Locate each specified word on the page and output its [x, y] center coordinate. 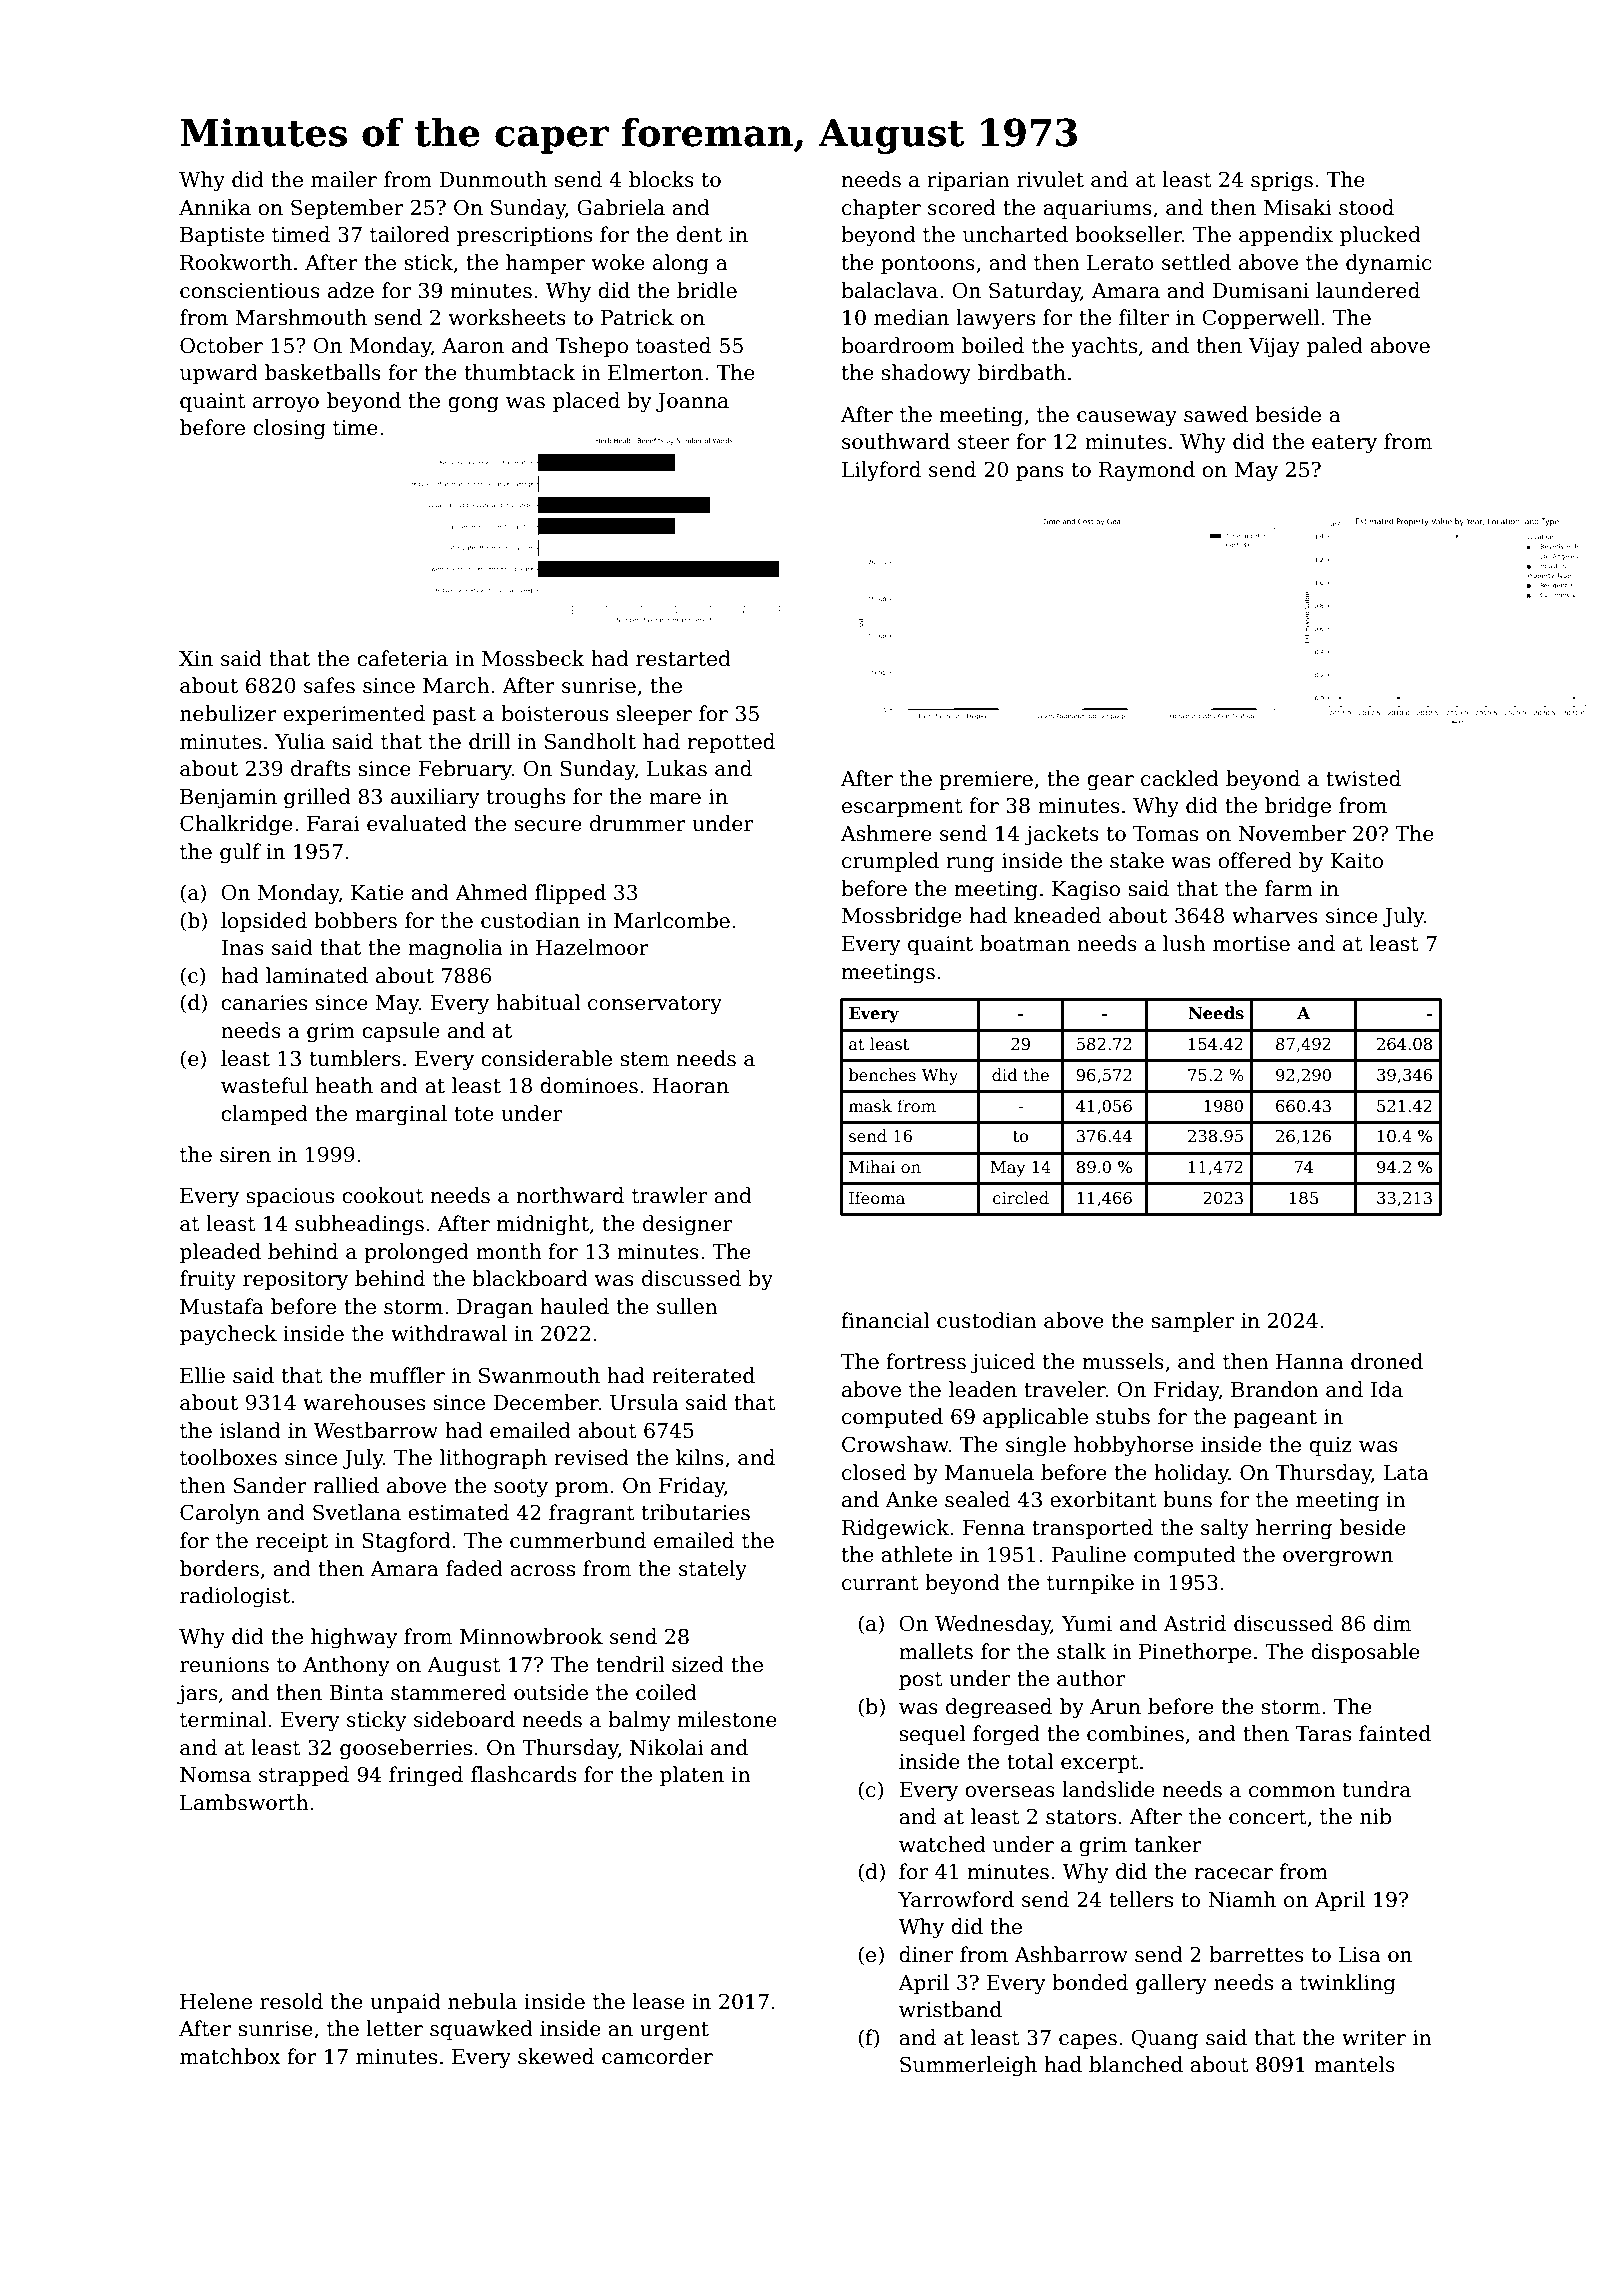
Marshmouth [301, 317]
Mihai [872, 1167]
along [681, 264]
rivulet [1050, 179]
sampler [1192, 1322]
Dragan [495, 1309]
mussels [1123, 1361]
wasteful [264, 1085]
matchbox [230, 2056]
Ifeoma [877, 1198]
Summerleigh [968, 2066]
